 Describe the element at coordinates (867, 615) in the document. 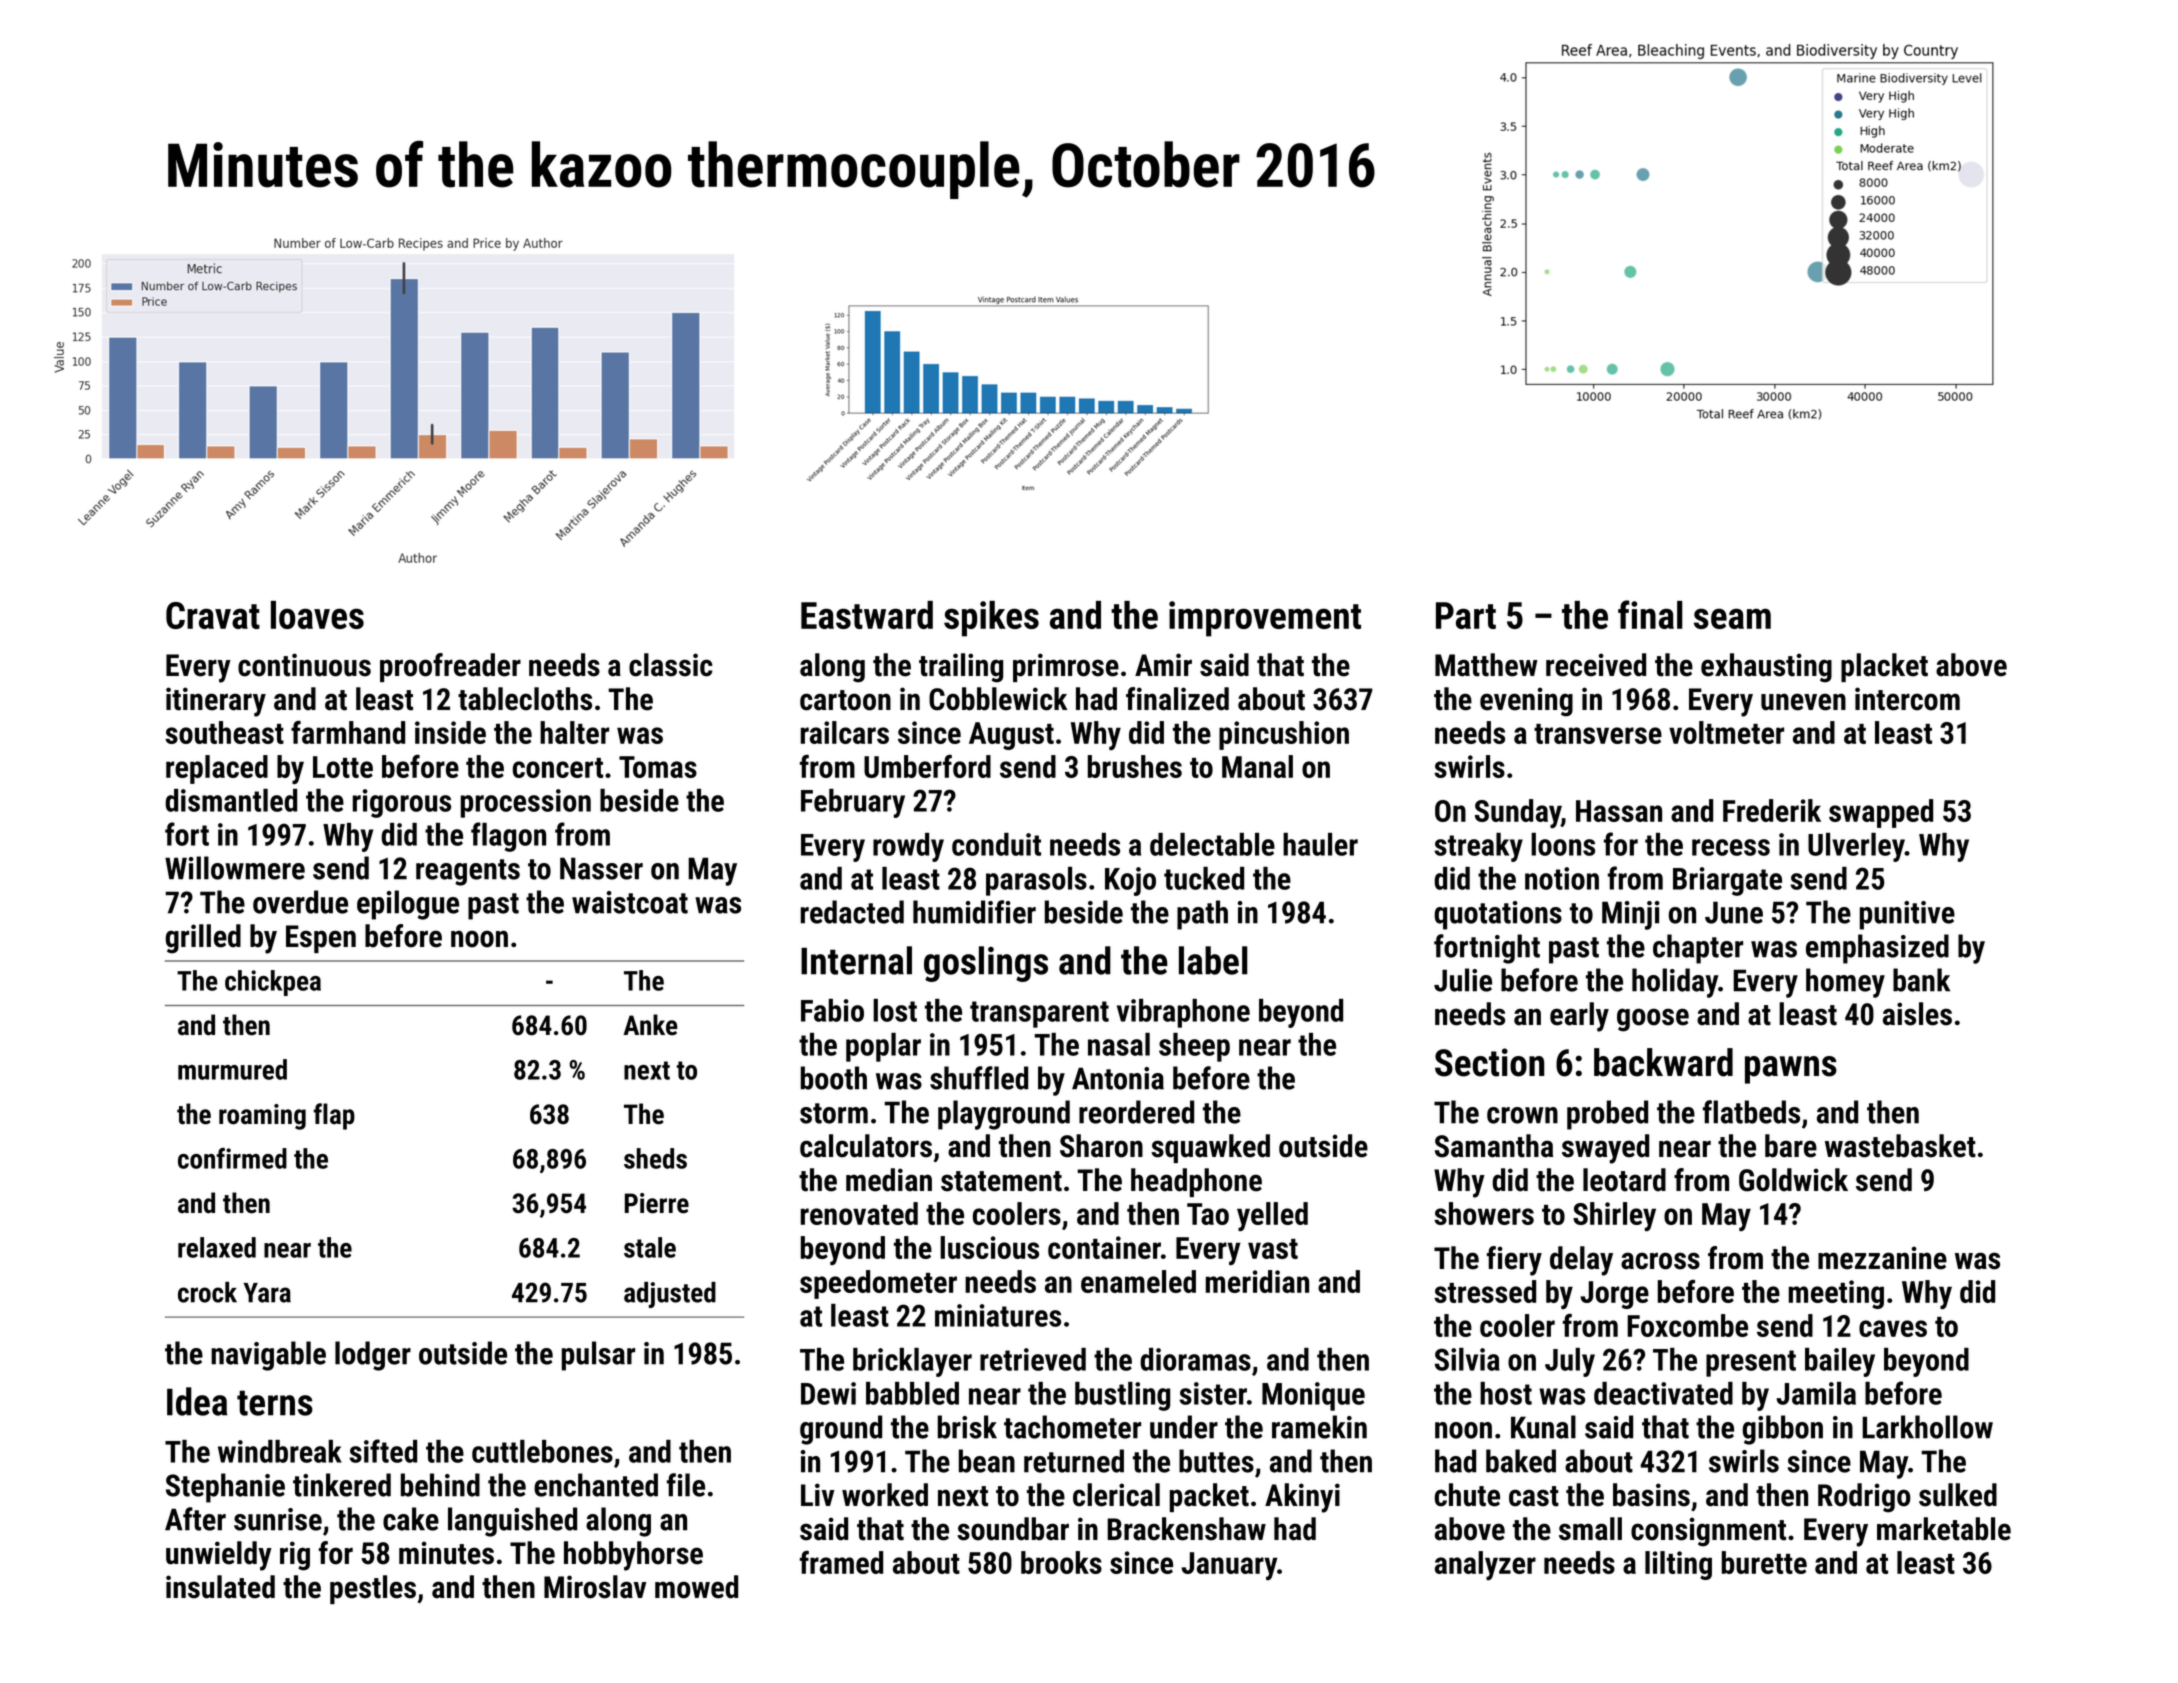

I see `Eastward` at that location.
